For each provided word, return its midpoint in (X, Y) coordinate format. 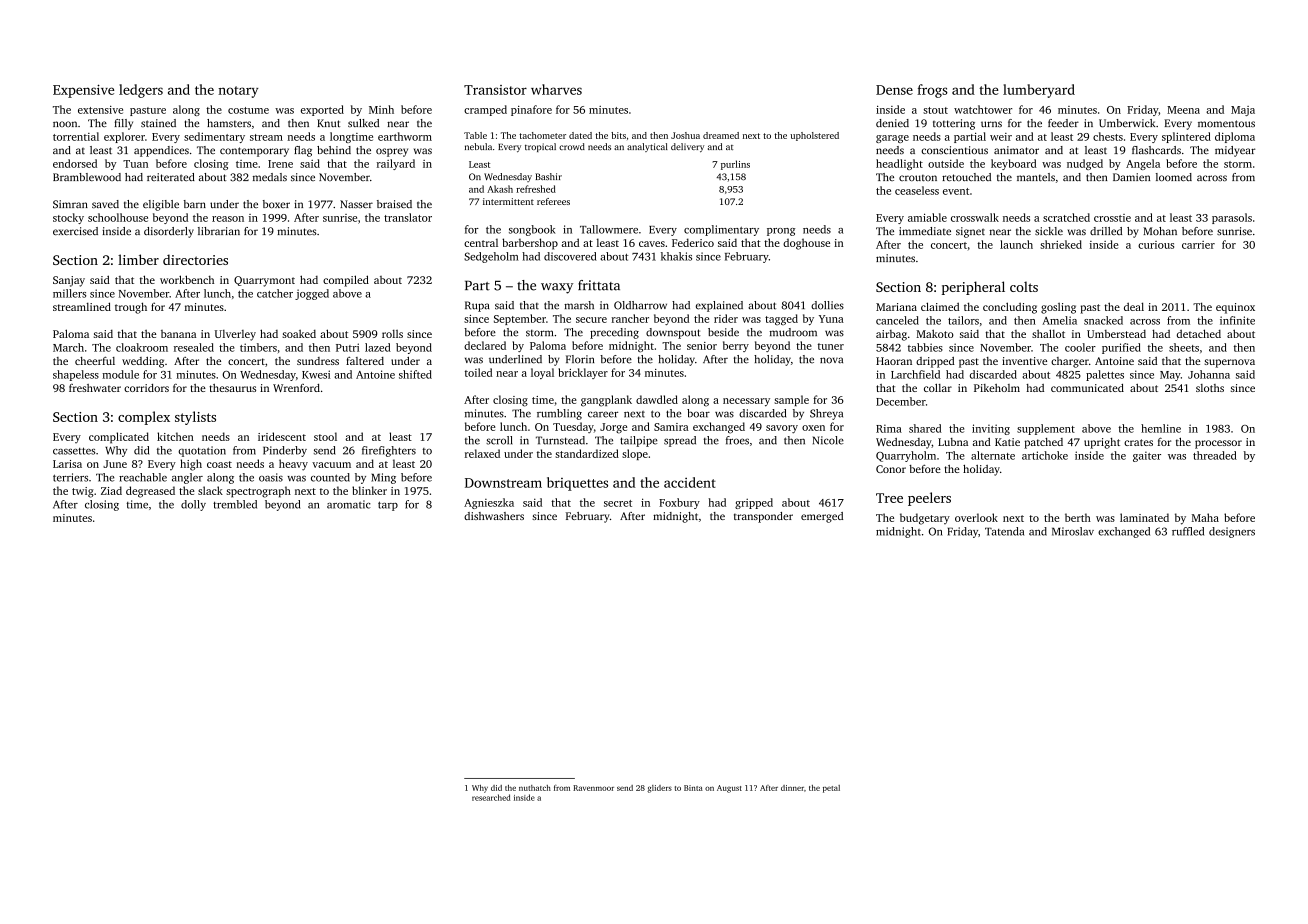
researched (491, 797)
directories (195, 259)
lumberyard (1039, 91)
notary (238, 92)
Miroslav (1073, 531)
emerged (822, 517)
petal (831, 789)
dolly (193, 505)
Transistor (495, 90)
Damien (1131, 177)
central (481, 242)
